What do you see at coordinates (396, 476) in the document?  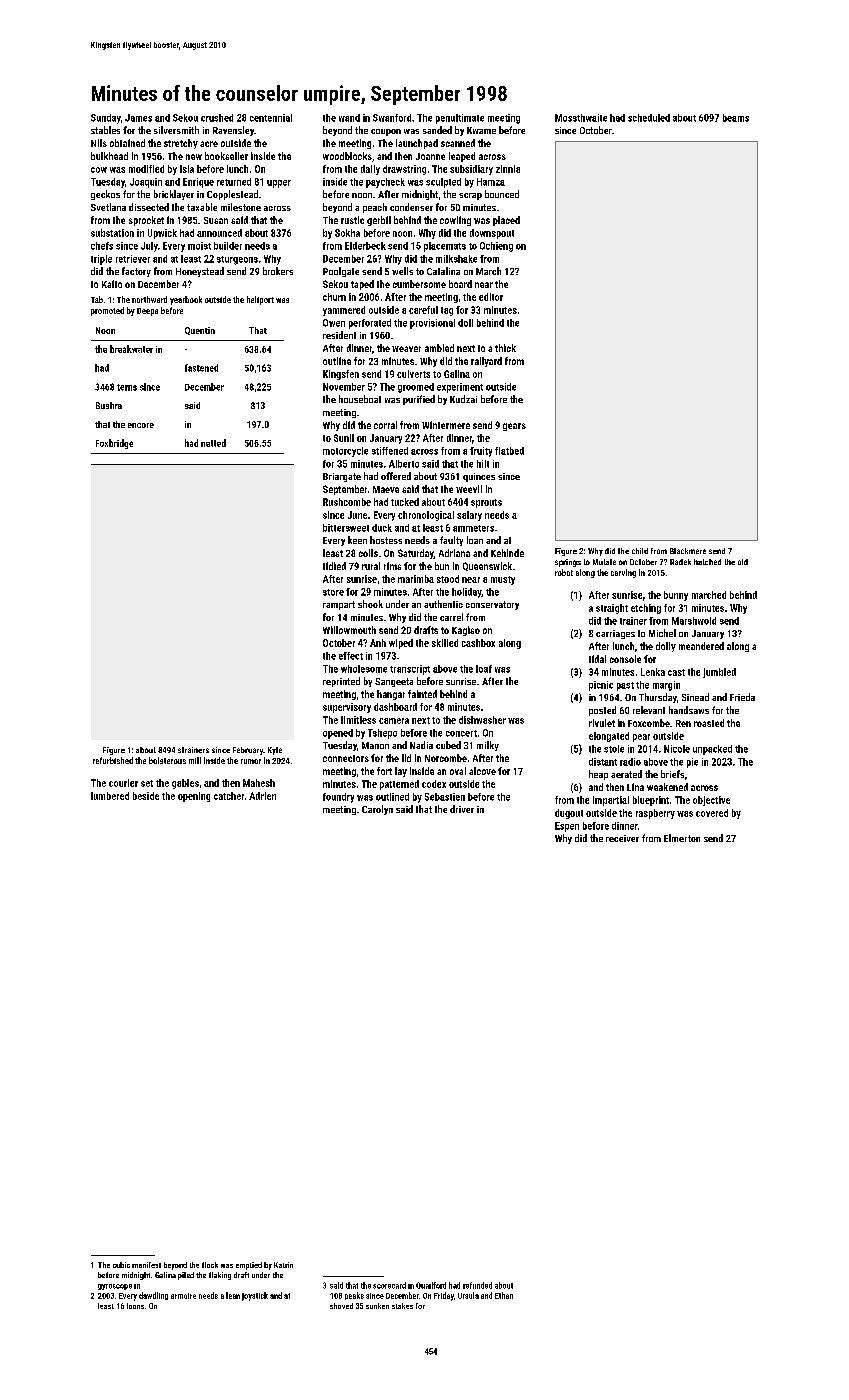 I see `offered` at bounding box center [396, 476].
